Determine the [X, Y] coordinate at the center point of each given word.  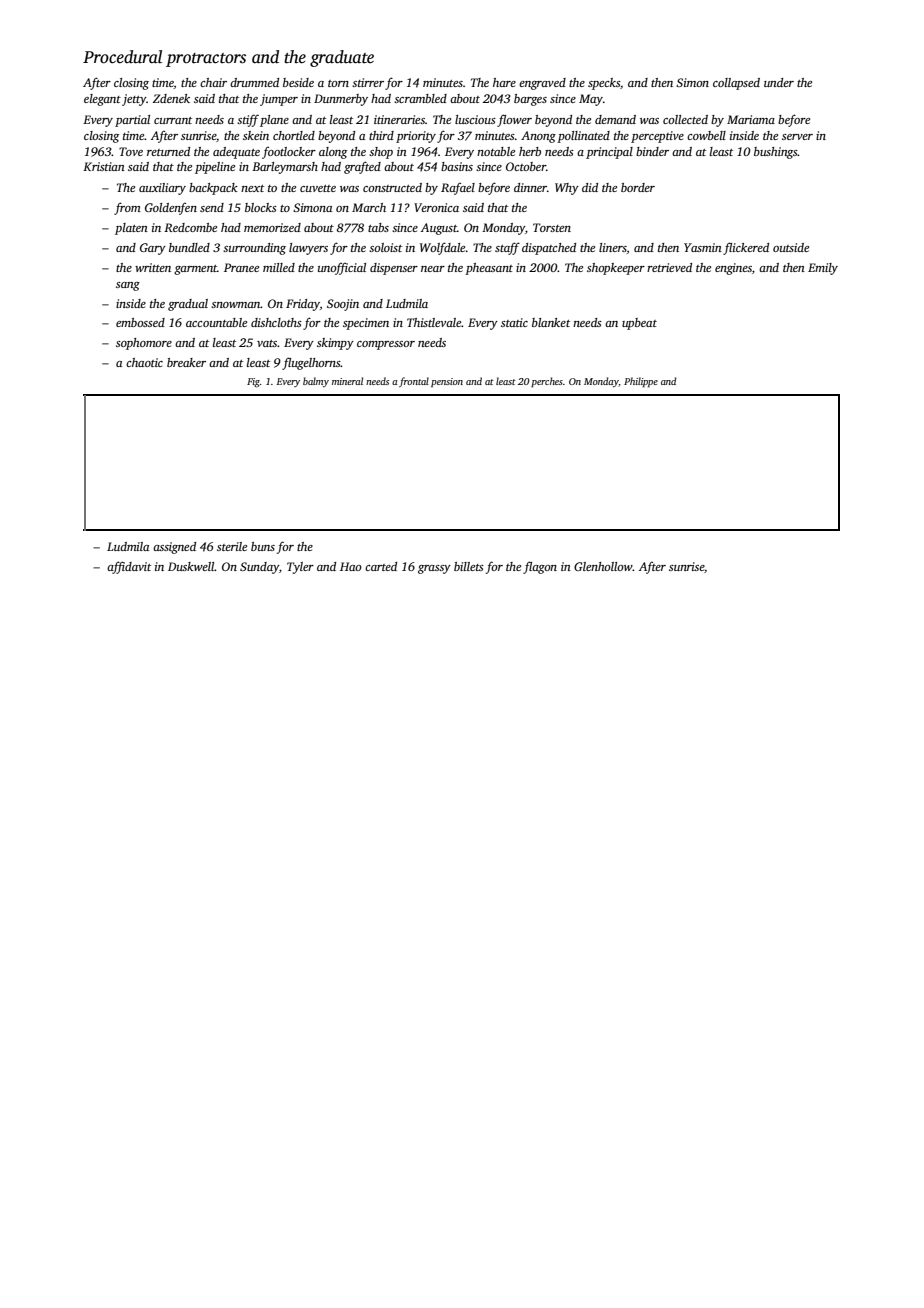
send [212, 207]
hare [504, 82]
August [439, 229]
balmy [316, 382]
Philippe [641, 382]
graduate [342, 58]
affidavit [129, 567]
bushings [776, 153]
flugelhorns [311, 363]
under [779, 82]
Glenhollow [603, 566]
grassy [434, 569]
